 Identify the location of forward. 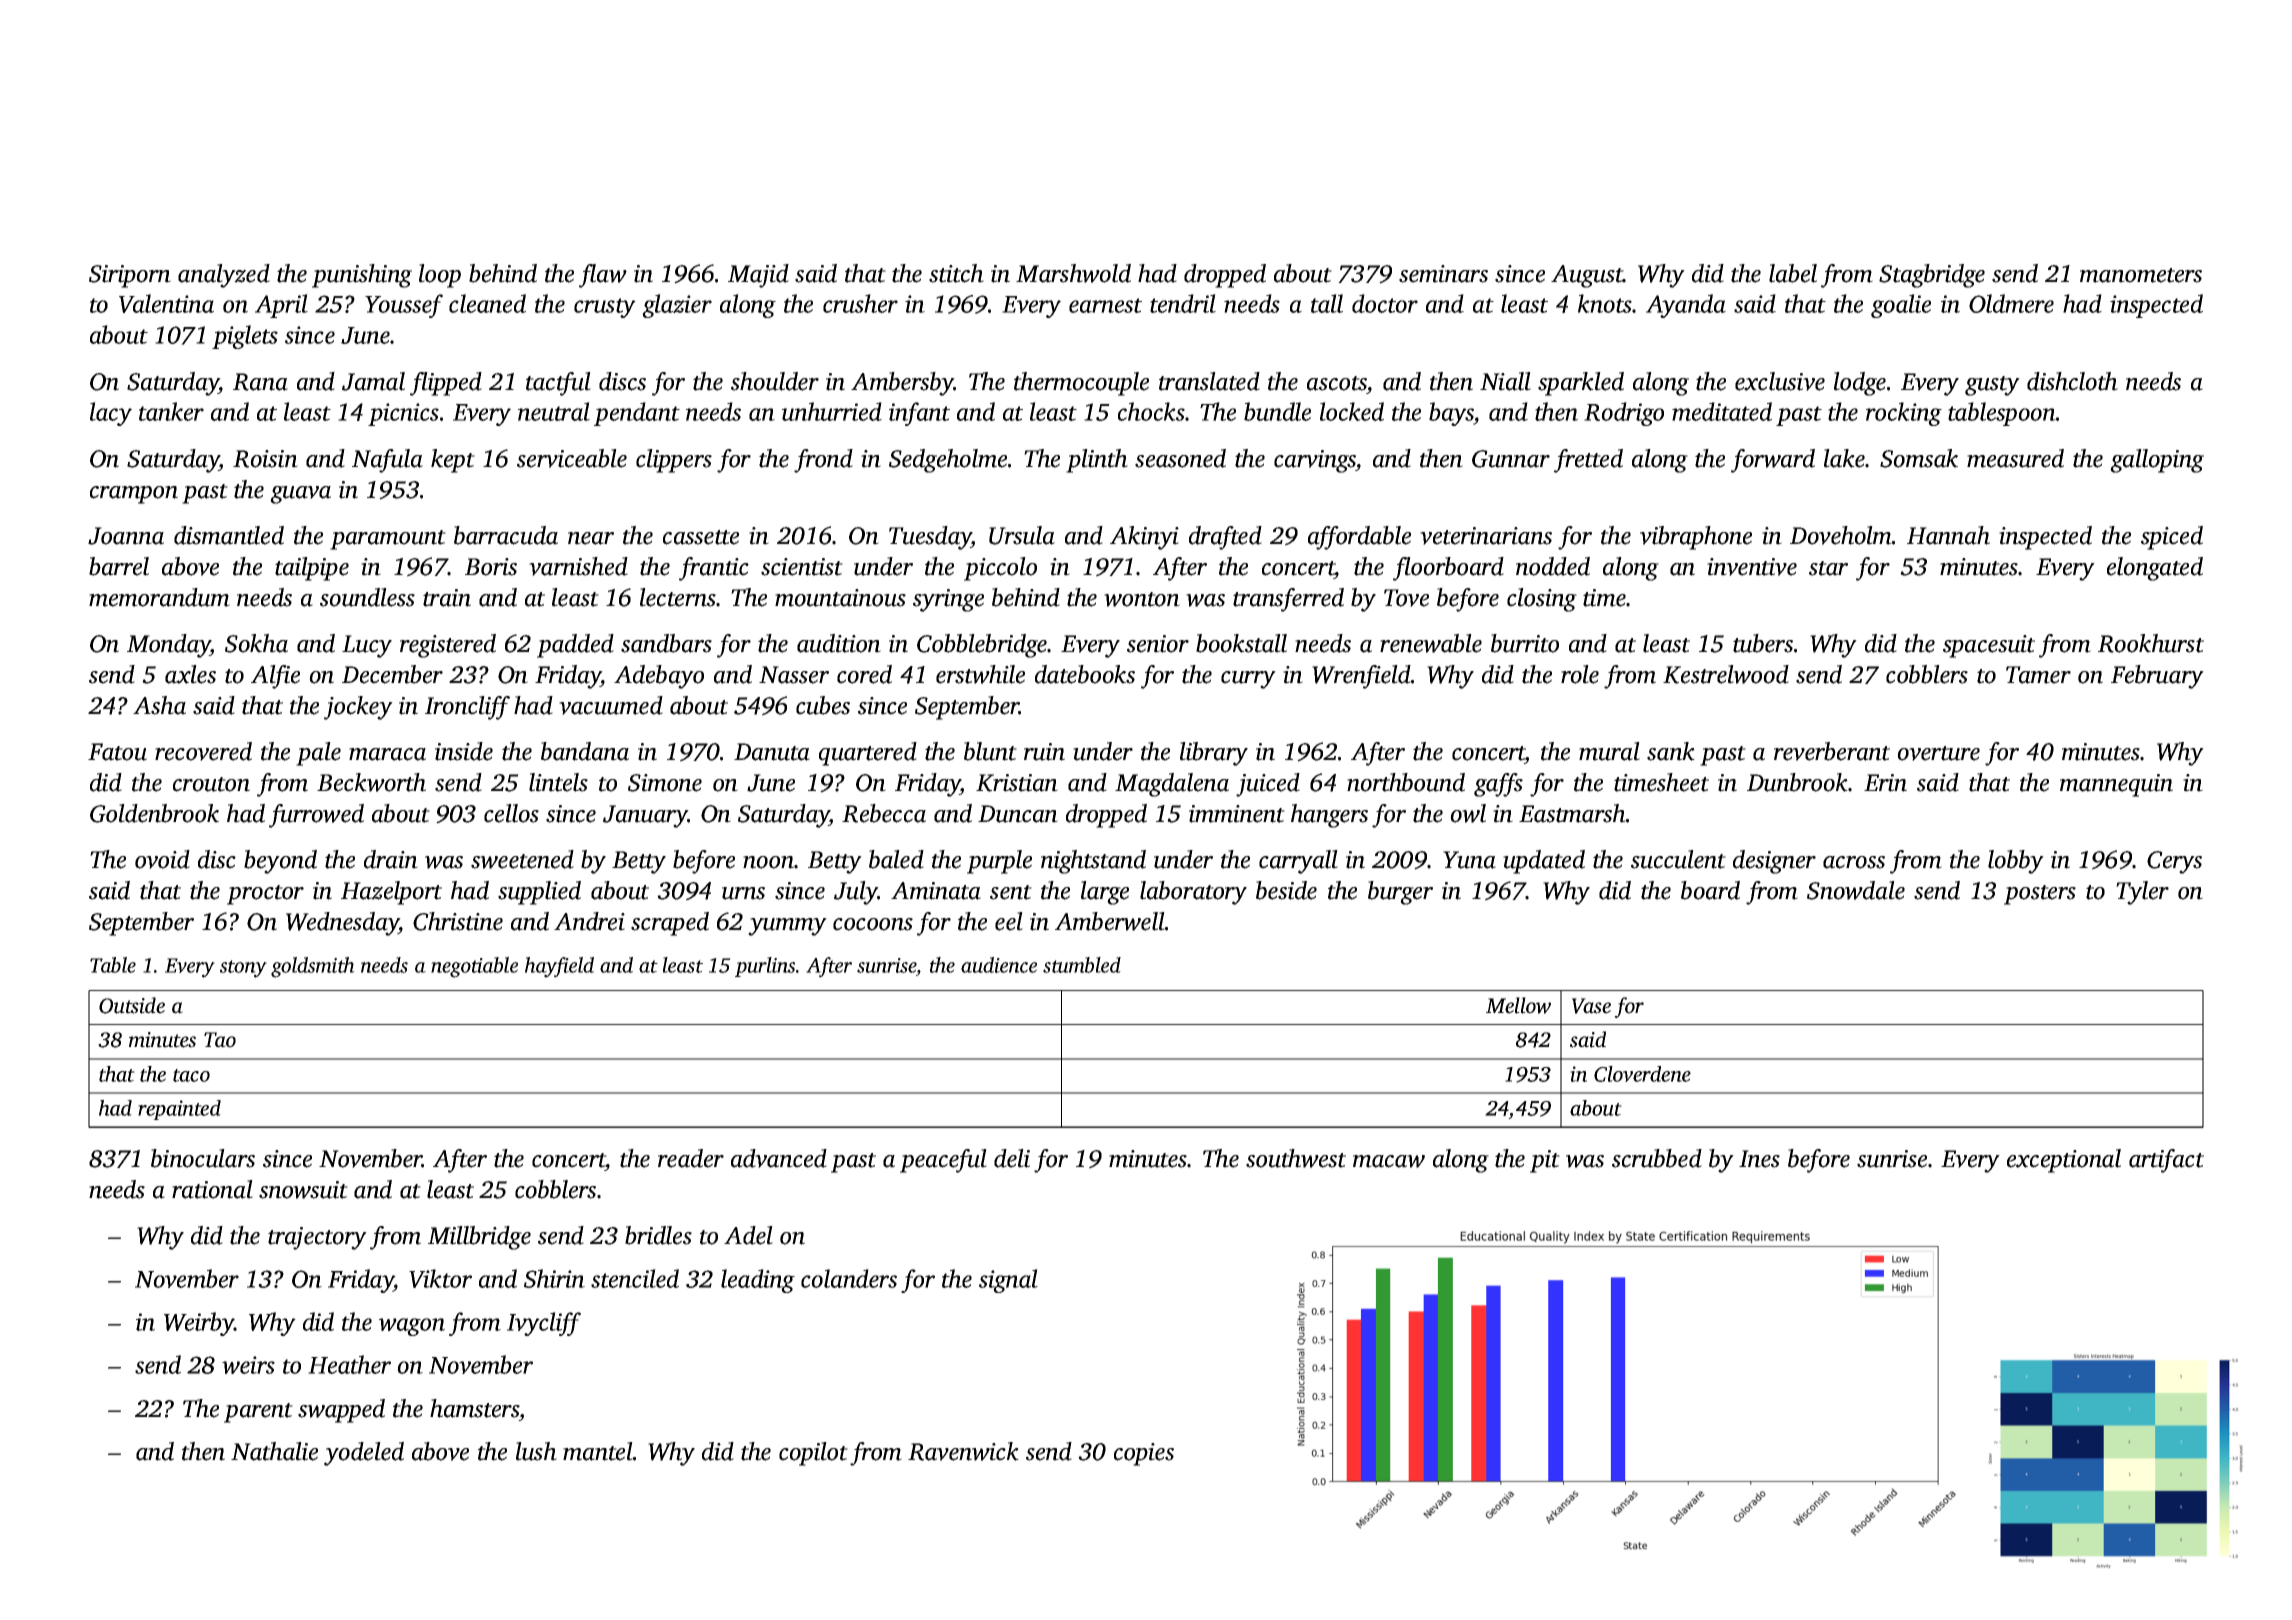
(1773, 461).
